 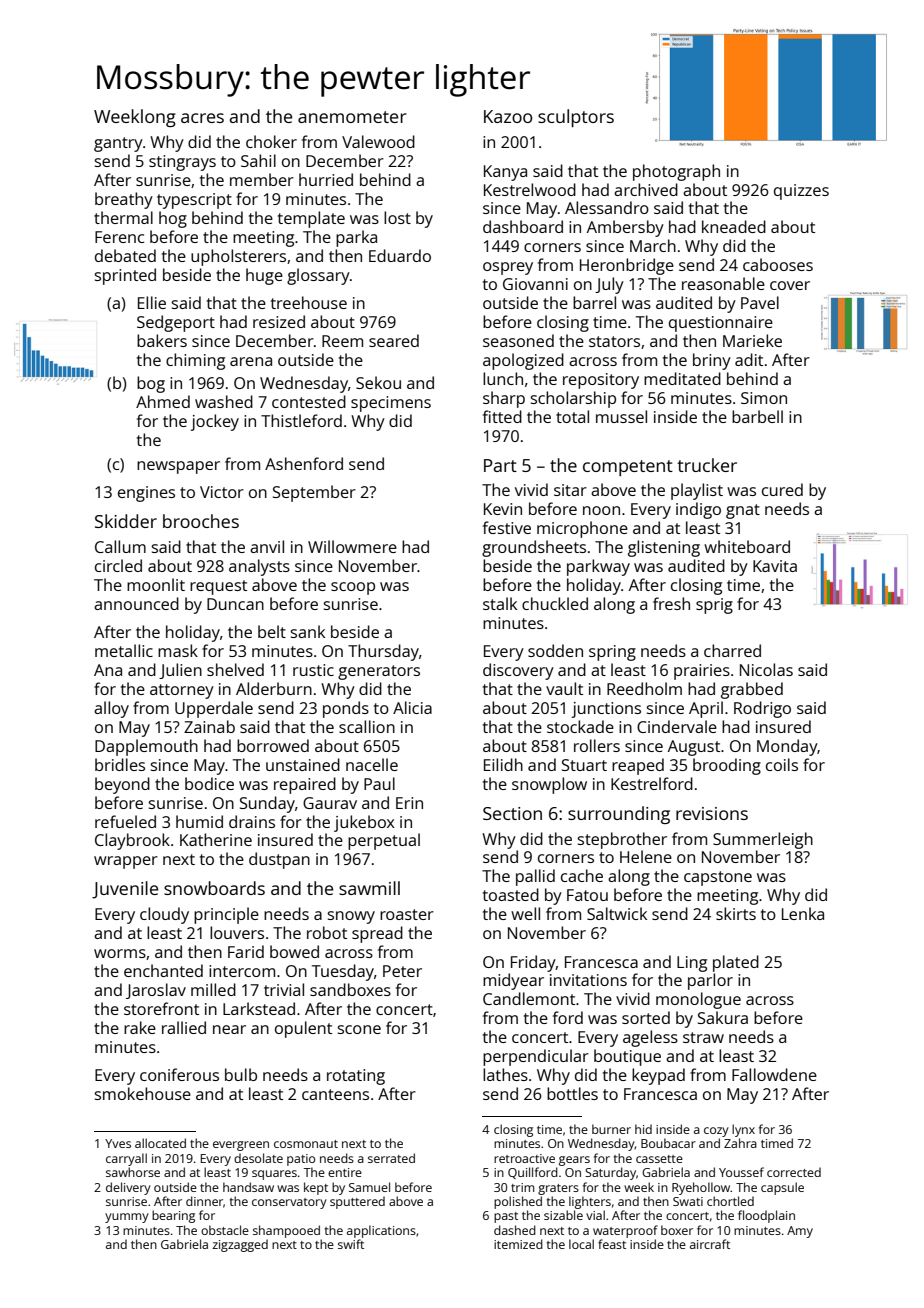 I want to click on analysts, so click(x=259, y=567).
